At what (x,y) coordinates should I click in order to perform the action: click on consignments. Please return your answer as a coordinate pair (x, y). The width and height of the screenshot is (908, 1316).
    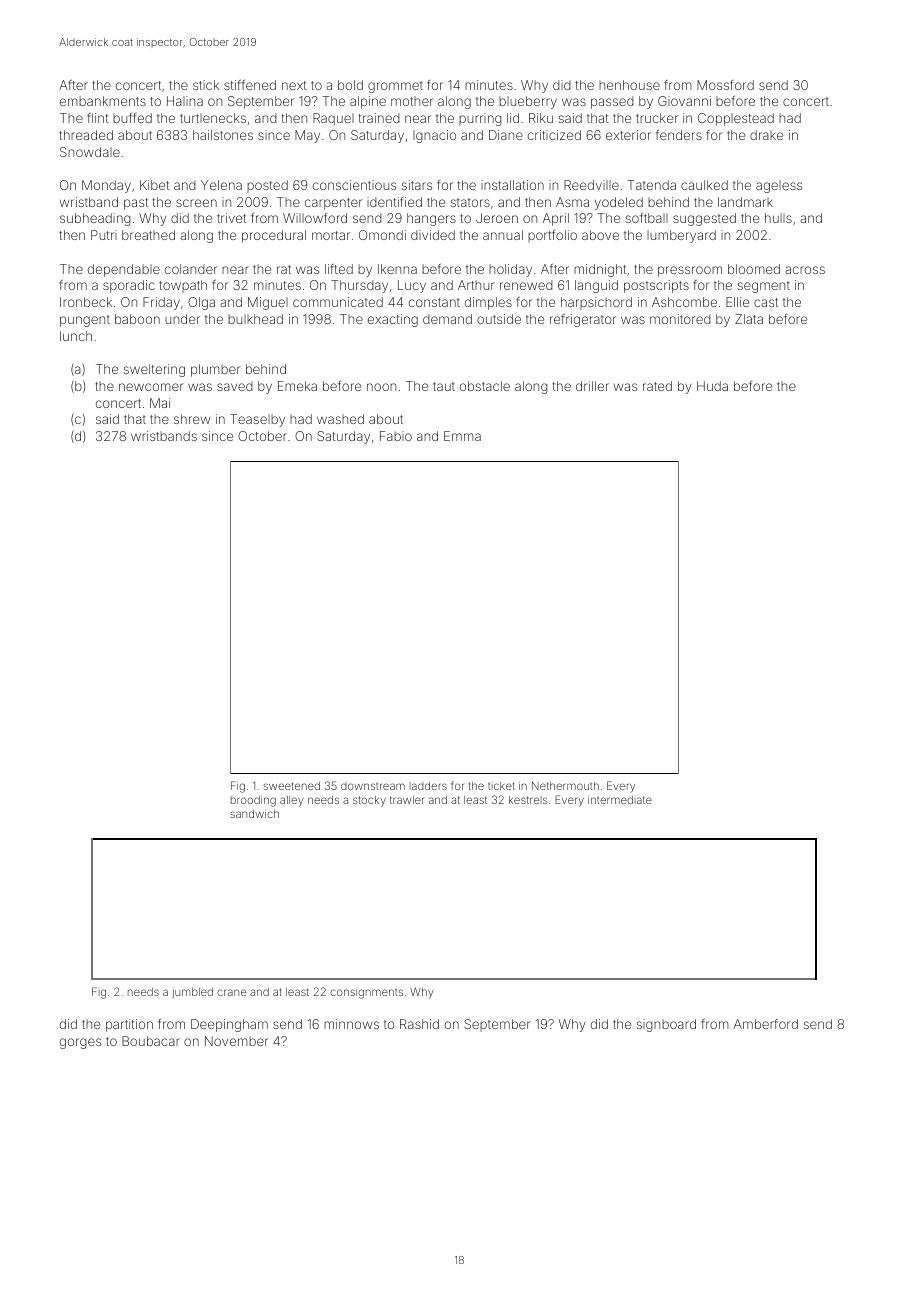
    Looking at the image, I should click on (366, 994).
